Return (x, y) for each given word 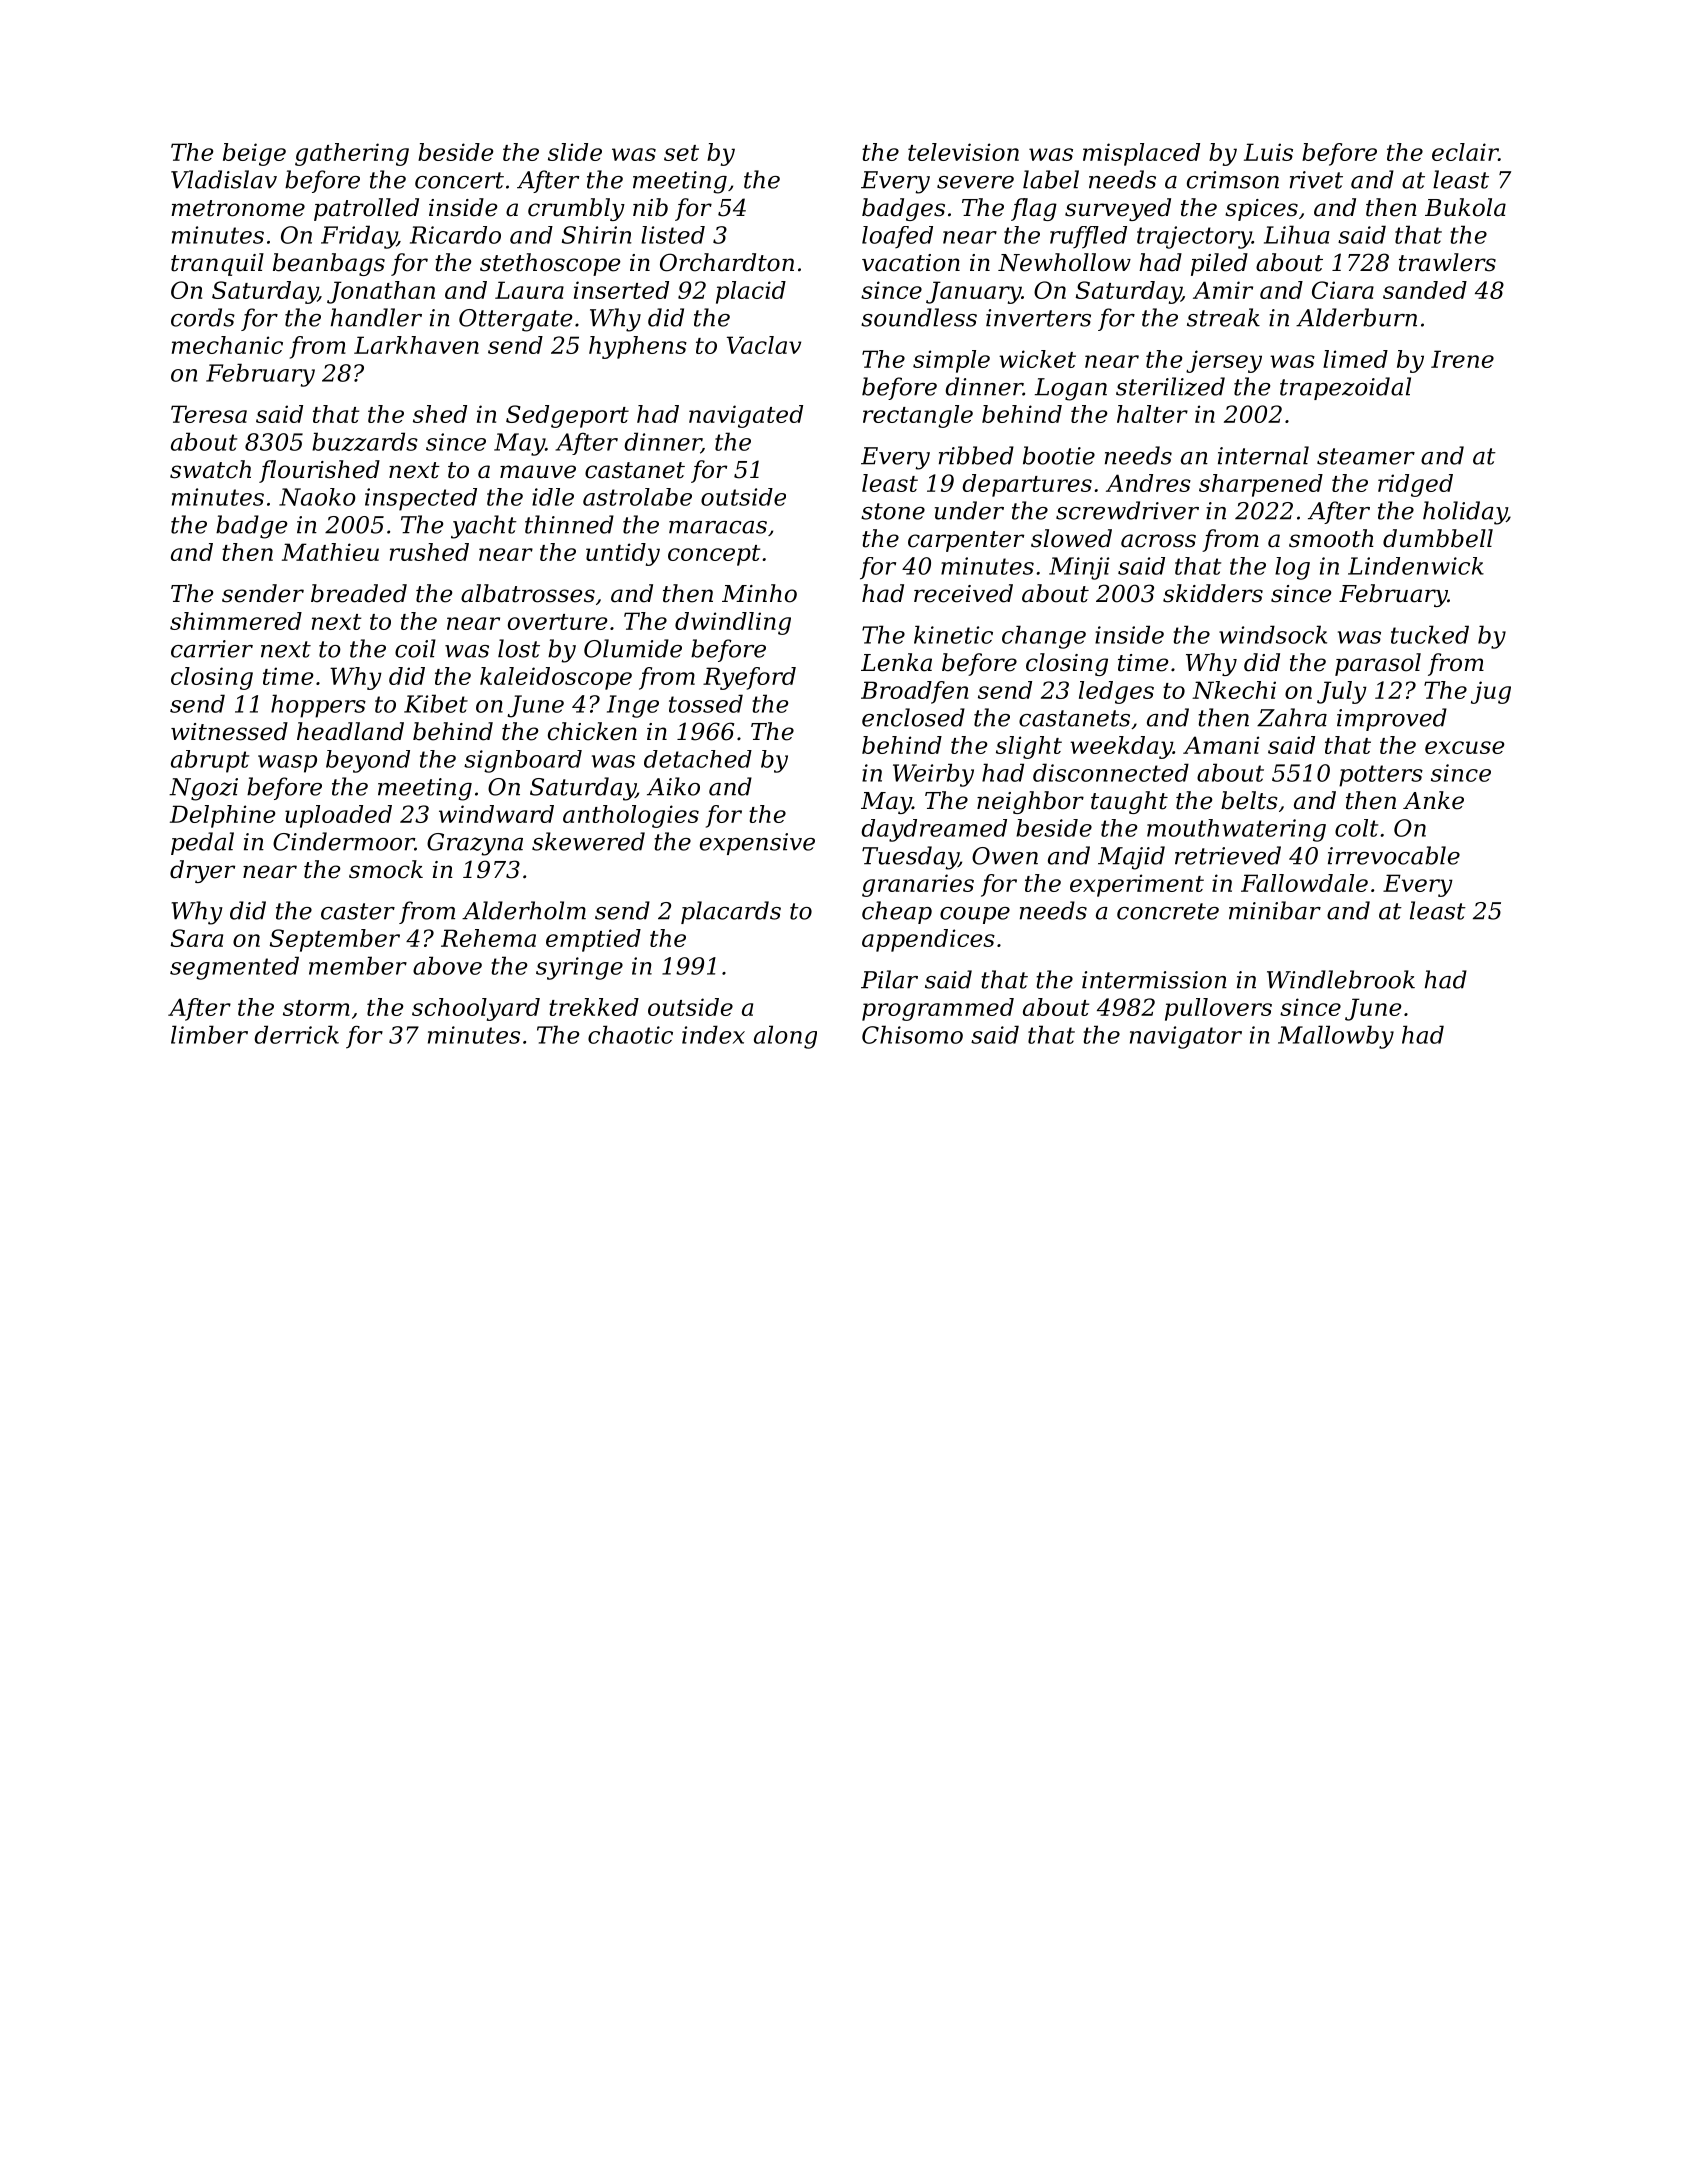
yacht (484, 527)
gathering (352, 154)
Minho (759, 593)
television (963, 152)
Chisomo (912, 1034)
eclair (1465, 152)
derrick (296, 1034)
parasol (1378, 664)
